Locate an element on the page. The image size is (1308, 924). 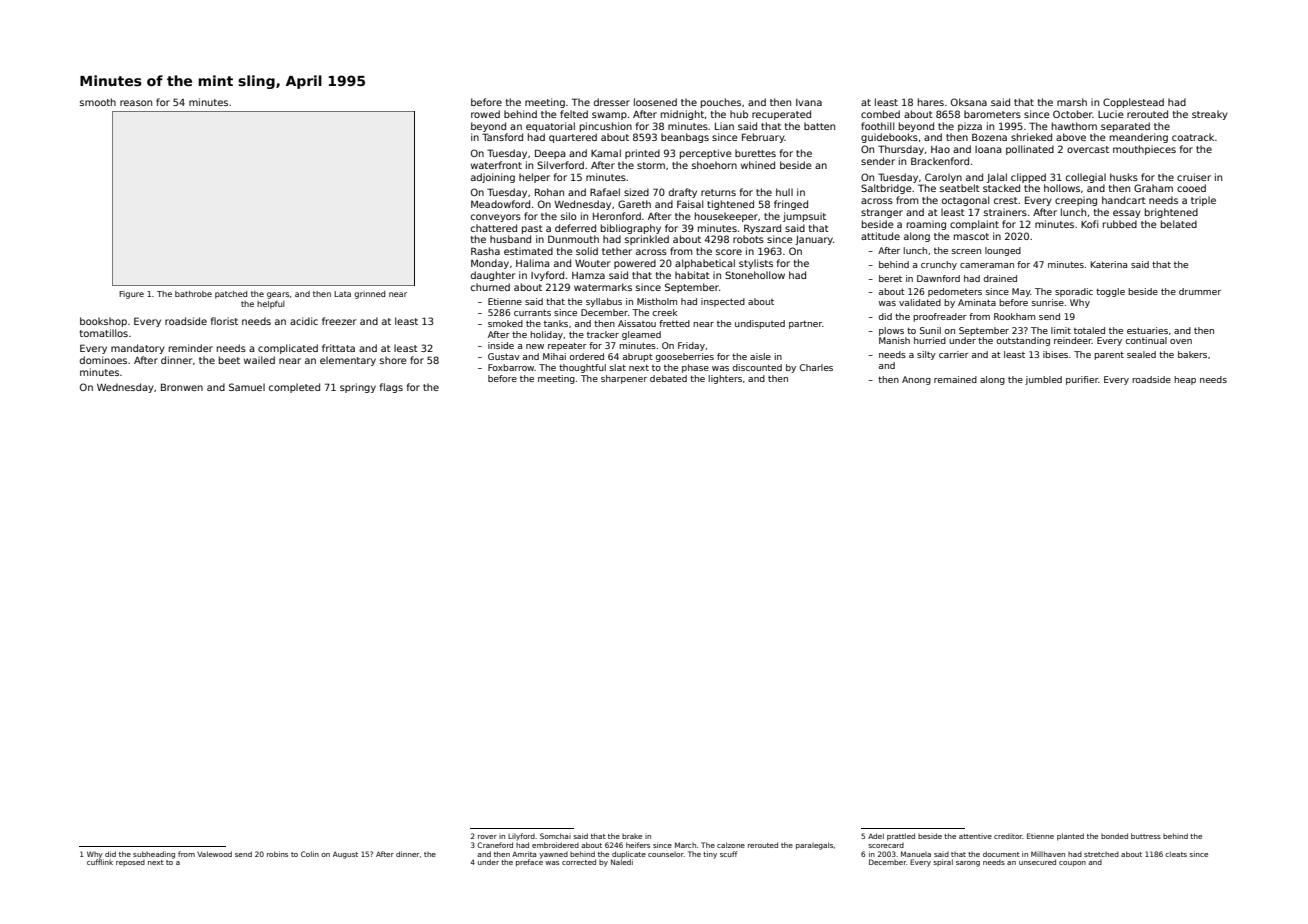
Valewood is located at coordinates (214, 854).
